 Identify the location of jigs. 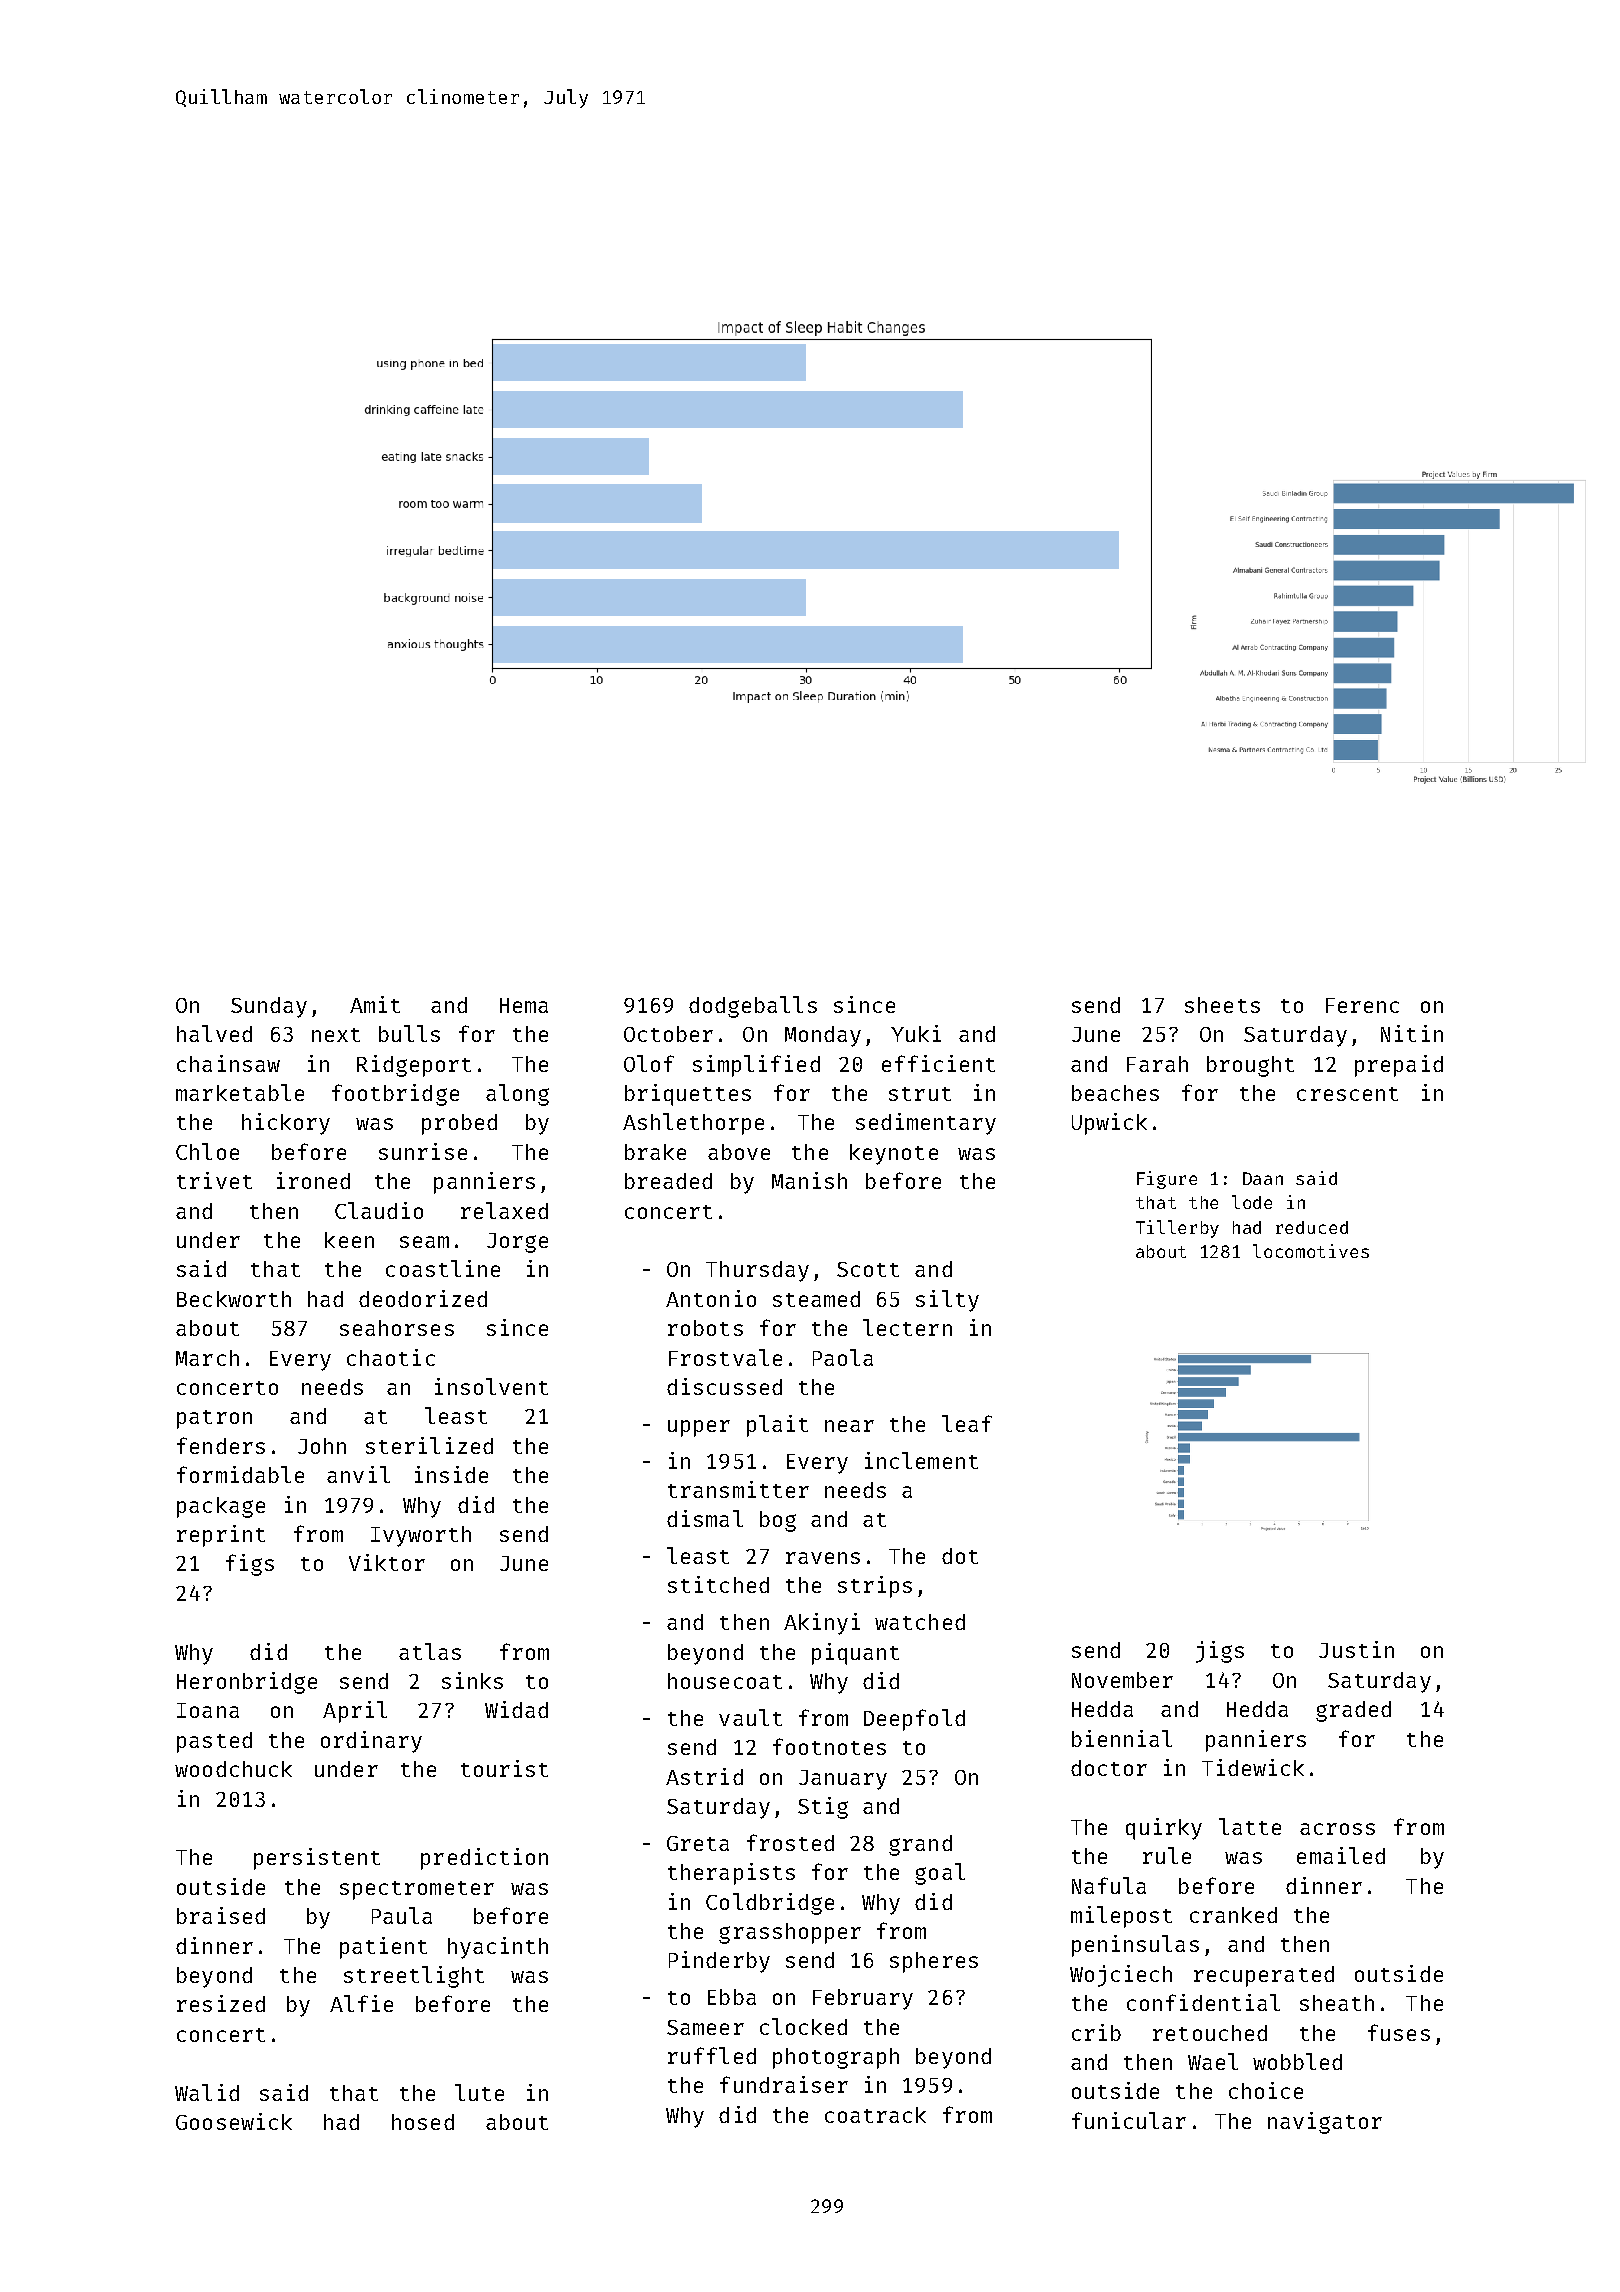
(1220, 1652).
